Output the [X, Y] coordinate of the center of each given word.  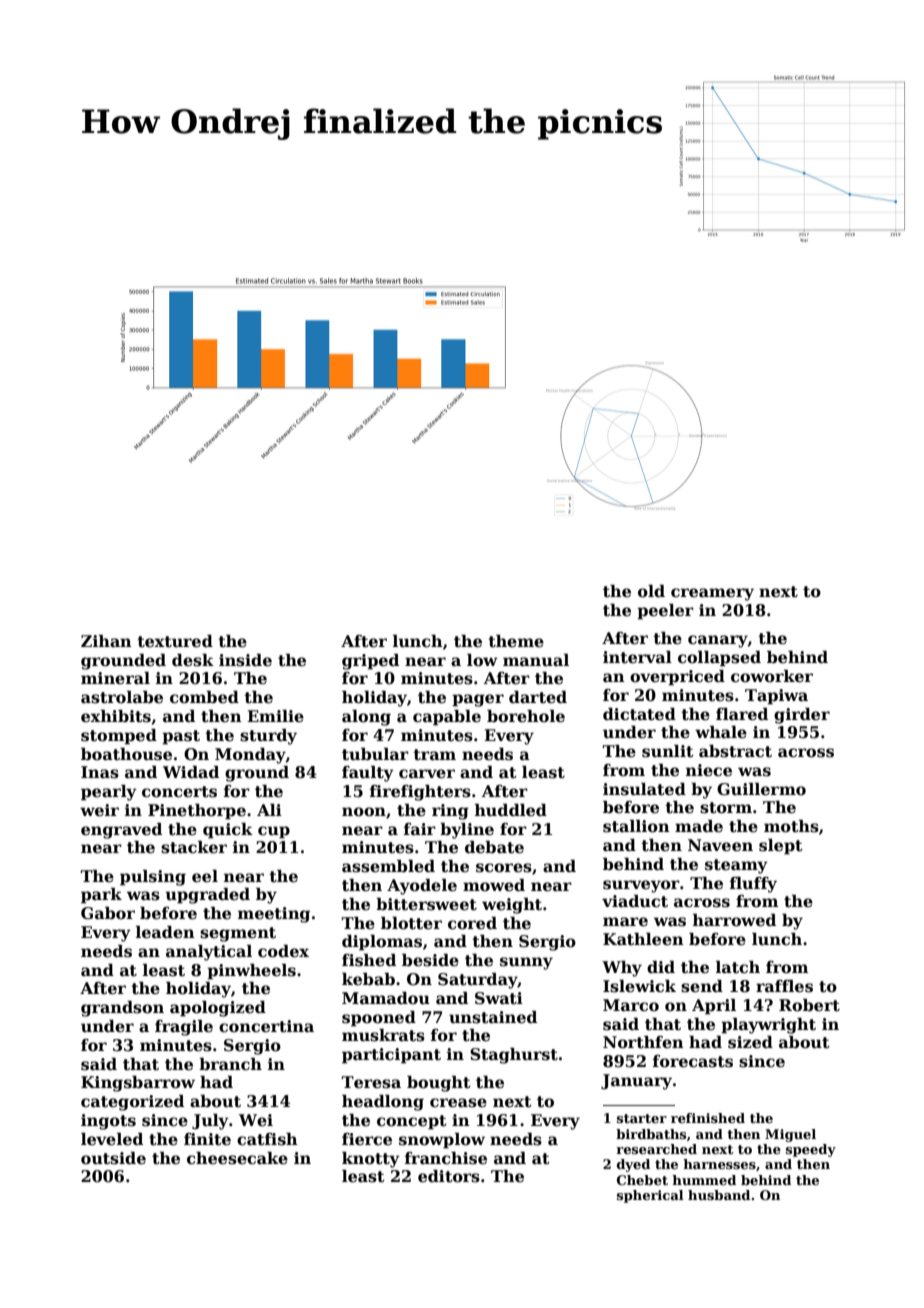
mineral [115, 678]
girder [802, 716]
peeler [665, 612]
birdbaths [651, 1134]
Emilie [275, 716]
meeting [274, 915]
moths [791, 826]
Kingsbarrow [138, 1084]
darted [538, 697]
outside [113, 1158]
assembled [388, 866]
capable [447, 718]
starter [642, 1118]
